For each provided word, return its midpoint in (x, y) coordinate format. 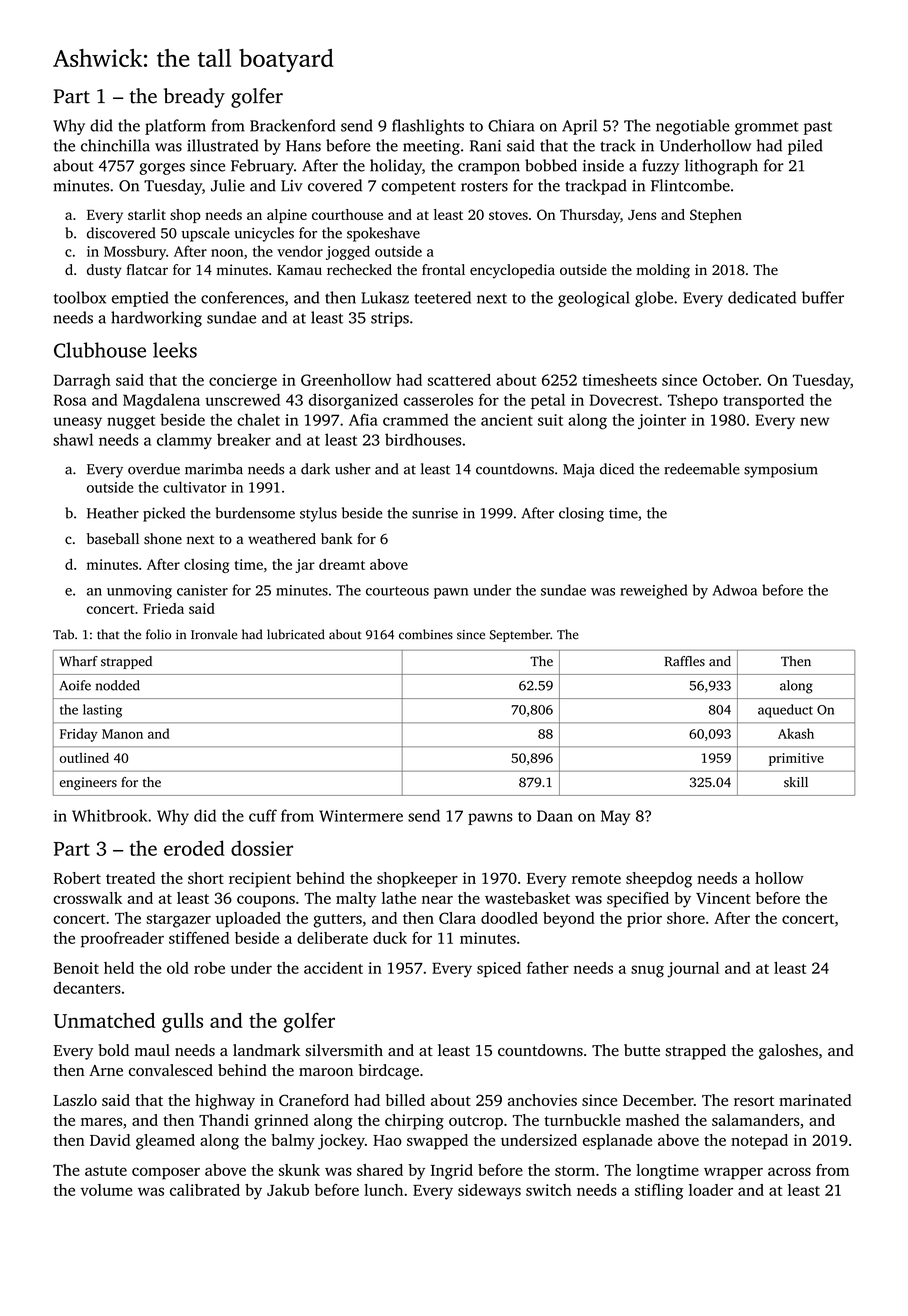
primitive (796, 759)
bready (194, 98)
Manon (122, 734)
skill (796, 782)
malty (356, 900)
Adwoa (735, 590)
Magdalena (161, 401)
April (579, 127)
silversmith (344, 1050)
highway (225, 1102)
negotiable (692, 127)
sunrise (435, 513)
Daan (555, 816)
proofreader (122, 940)
